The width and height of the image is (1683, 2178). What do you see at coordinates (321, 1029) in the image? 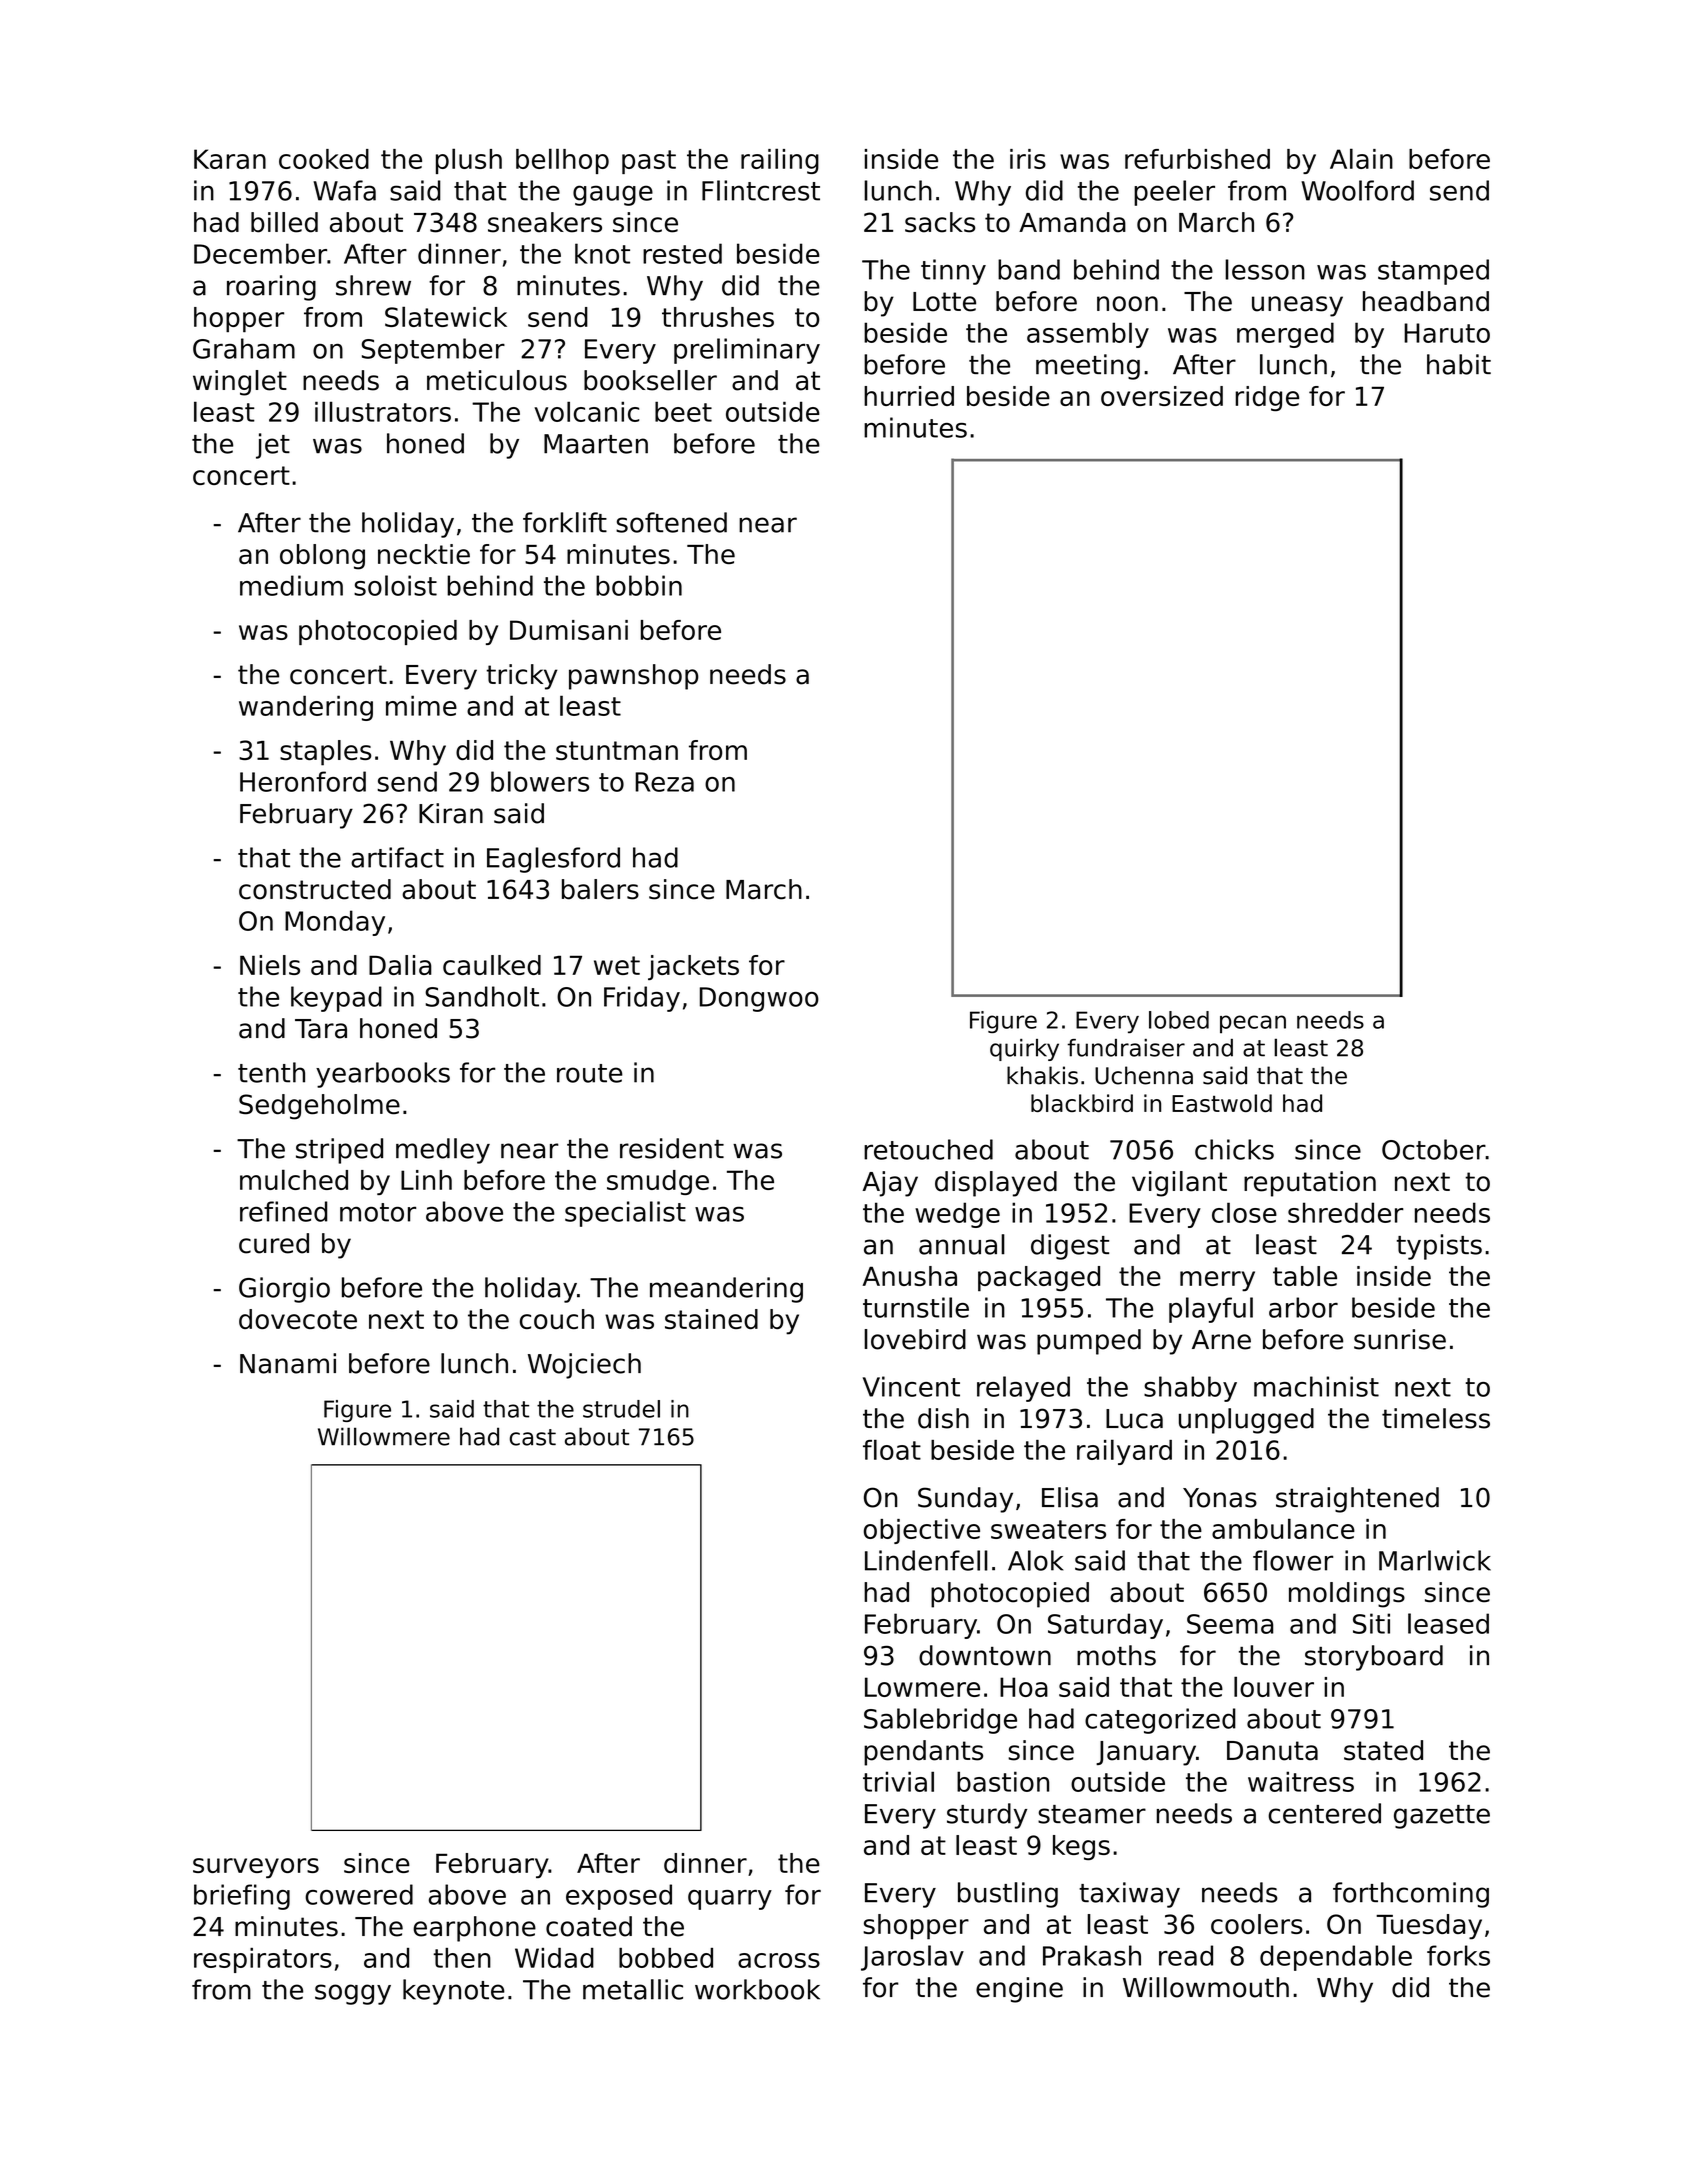
I see `Tara` at bounding box center [321, 1029].
